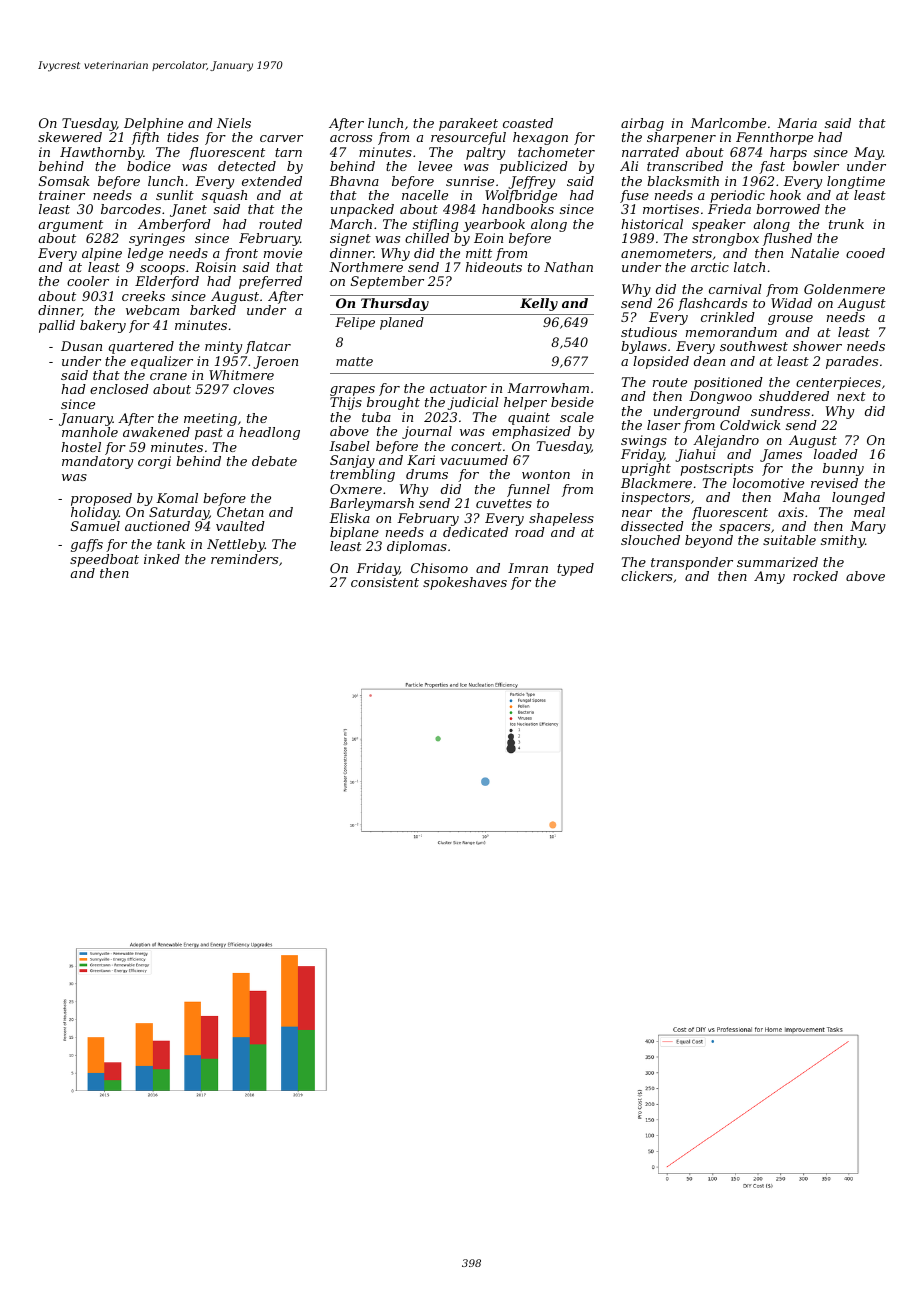 Image resolution: width=924 pixels, height=1308 pixels. What do you see at coordinates (468, 124) in the screenshot?
I see `parakeet` at bounding box center [468, 124].
